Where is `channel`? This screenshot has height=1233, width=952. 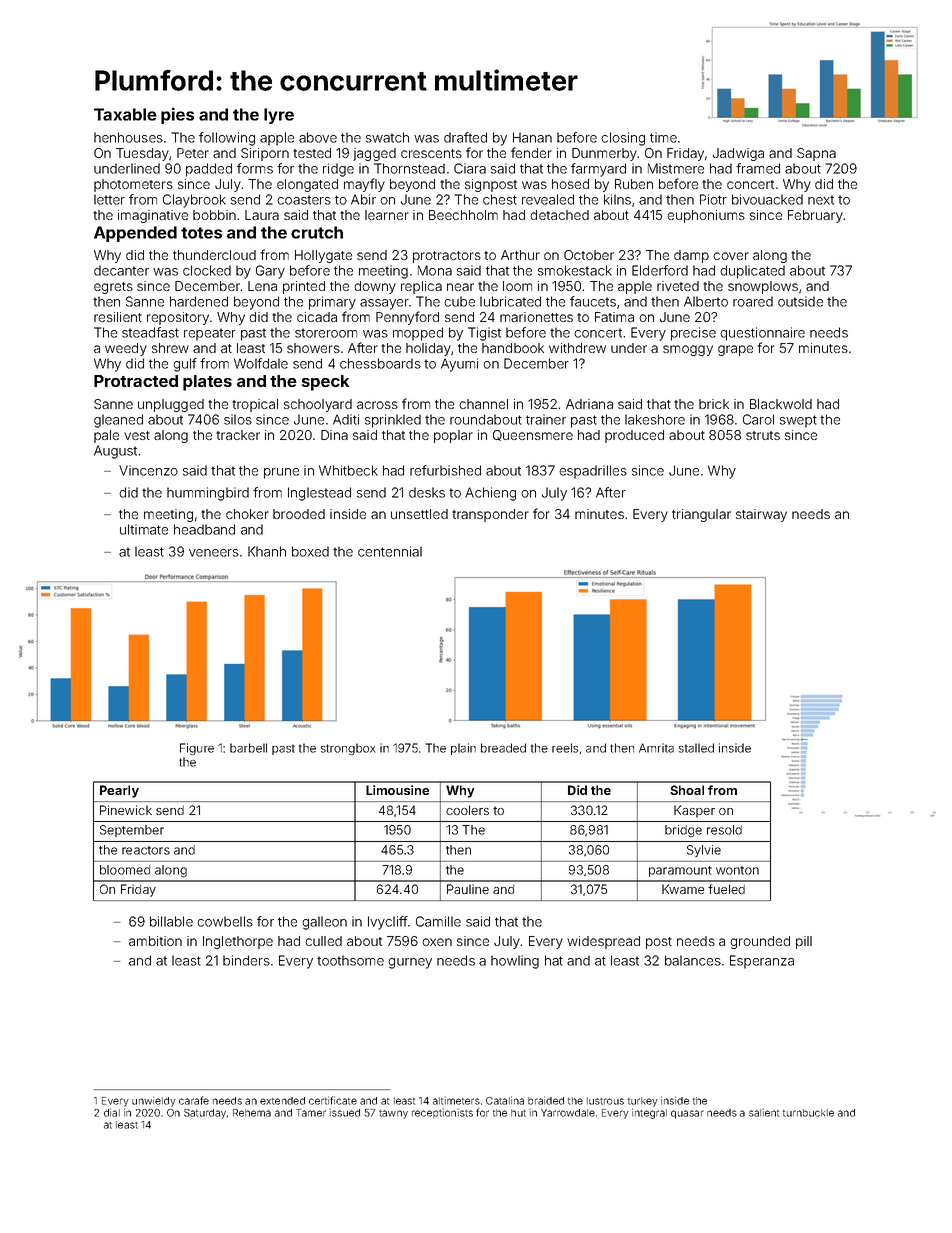 channel is located at coordinates (483, 404).
